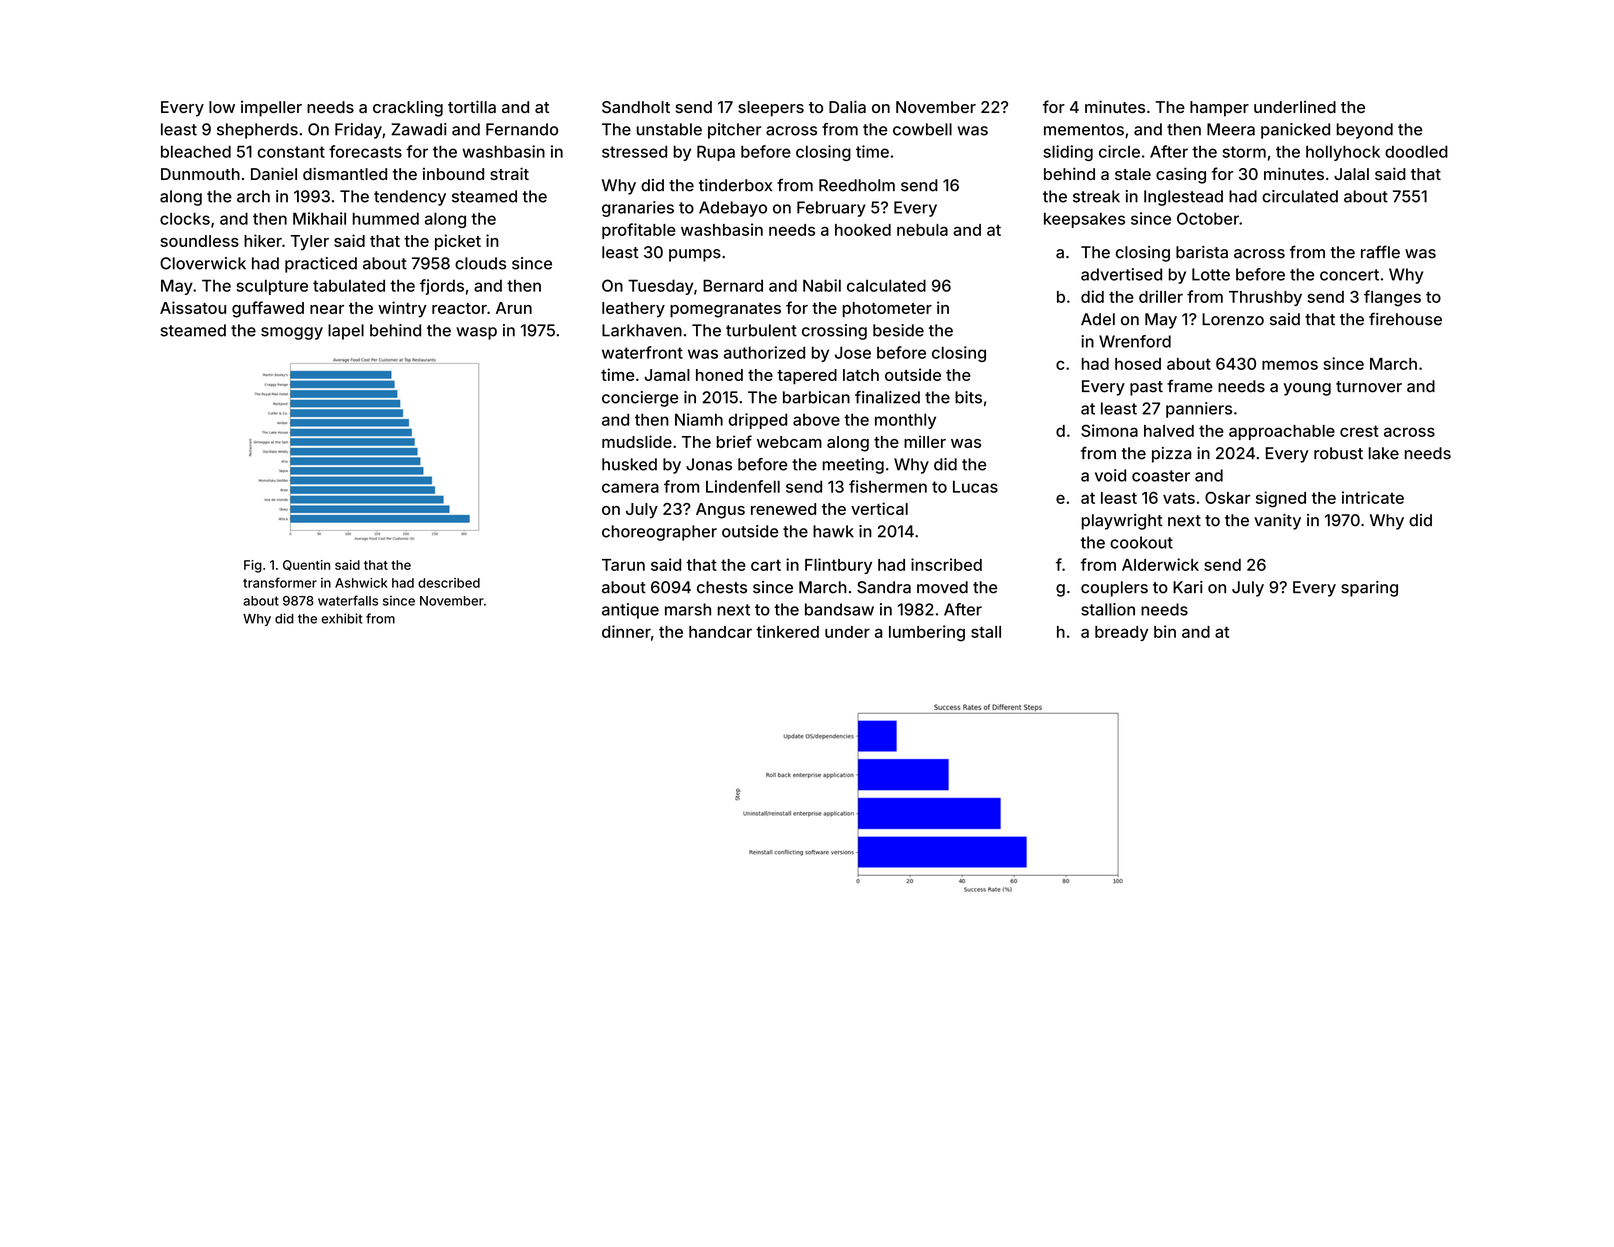 The width and height of the screenshot is (1614, 1247). Describe the element at coordinates (1165, 631) in the screenshot. I see `bin` at that location.
